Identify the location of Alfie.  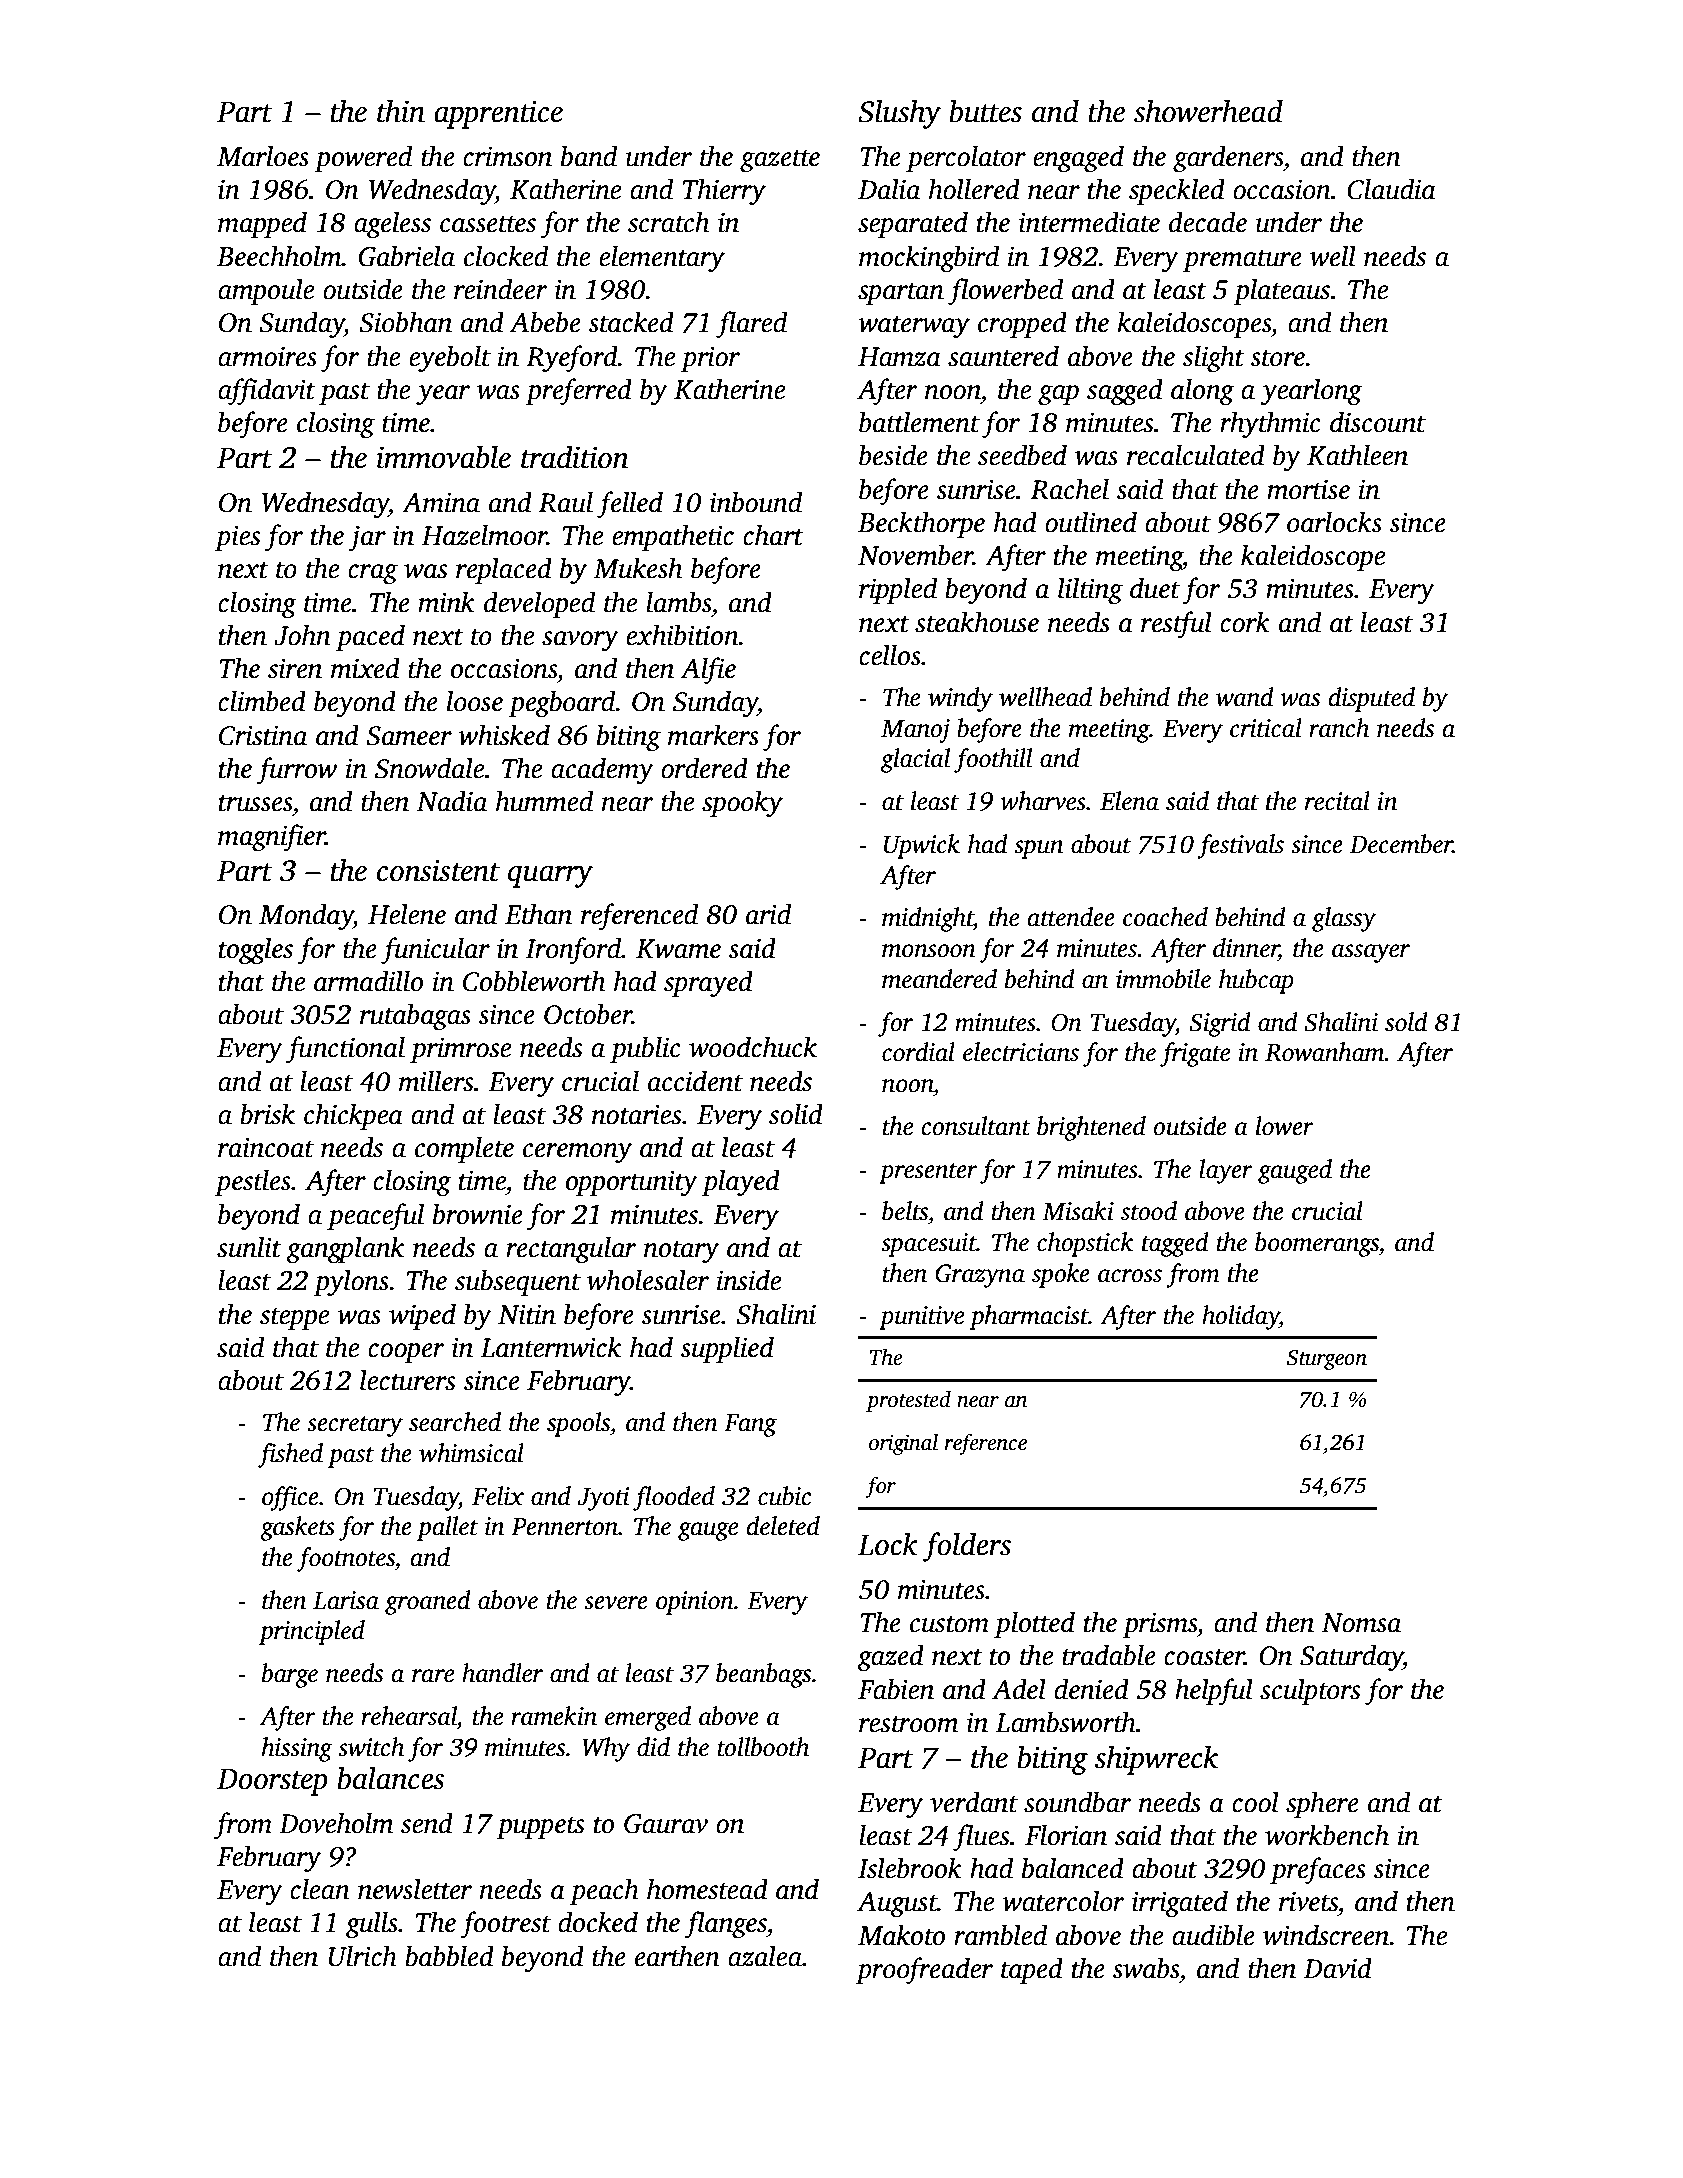
(708, 670).
